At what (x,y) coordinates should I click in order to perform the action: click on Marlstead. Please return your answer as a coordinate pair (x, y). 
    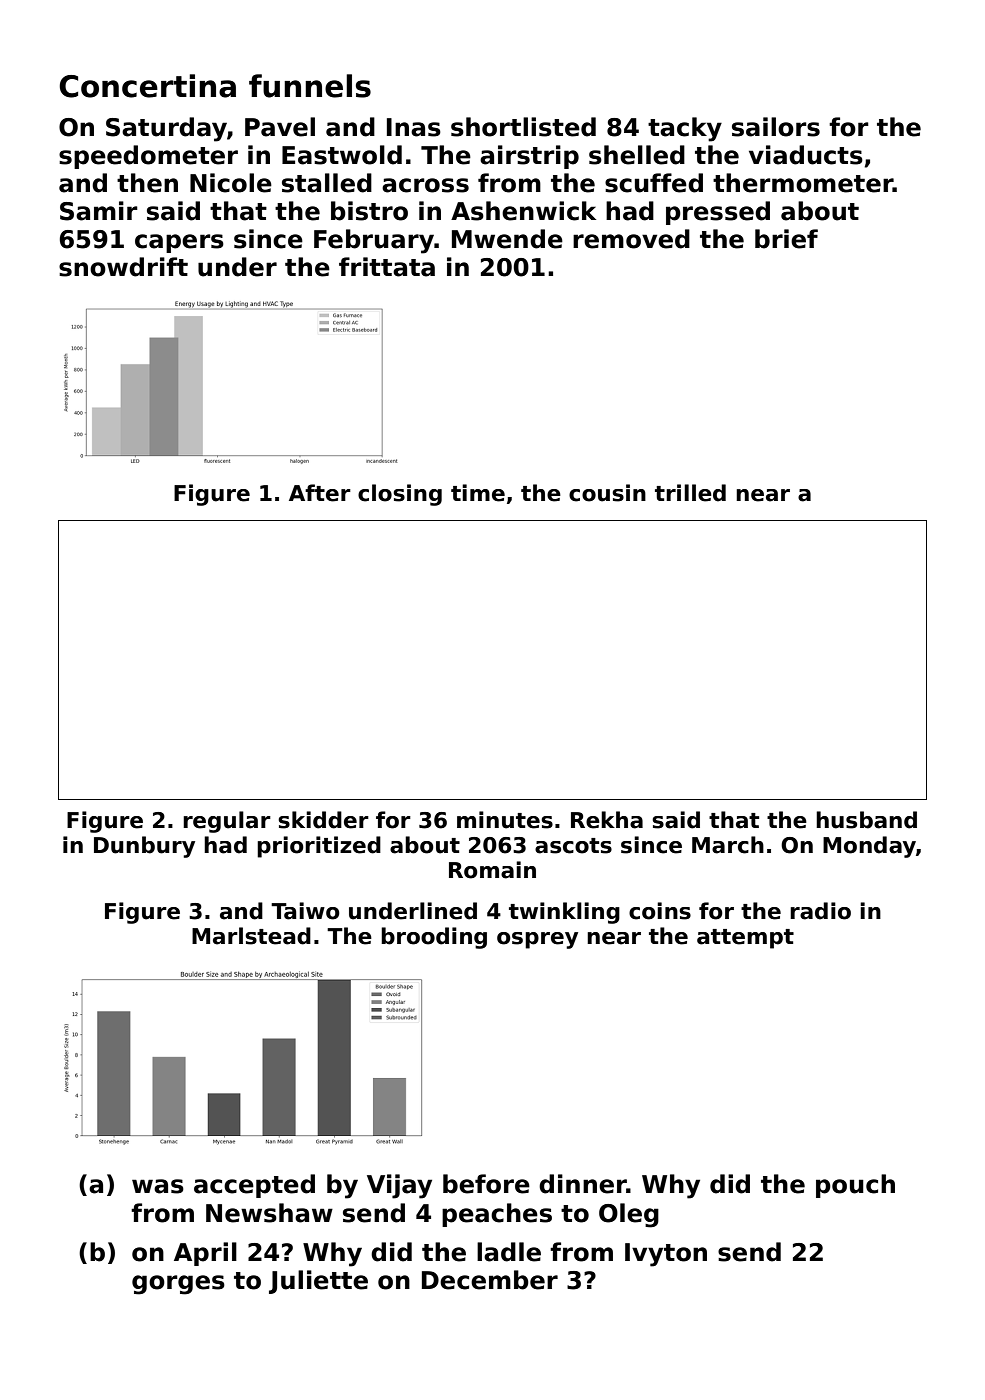
    Looking at the image, I should click on (251, 936).
